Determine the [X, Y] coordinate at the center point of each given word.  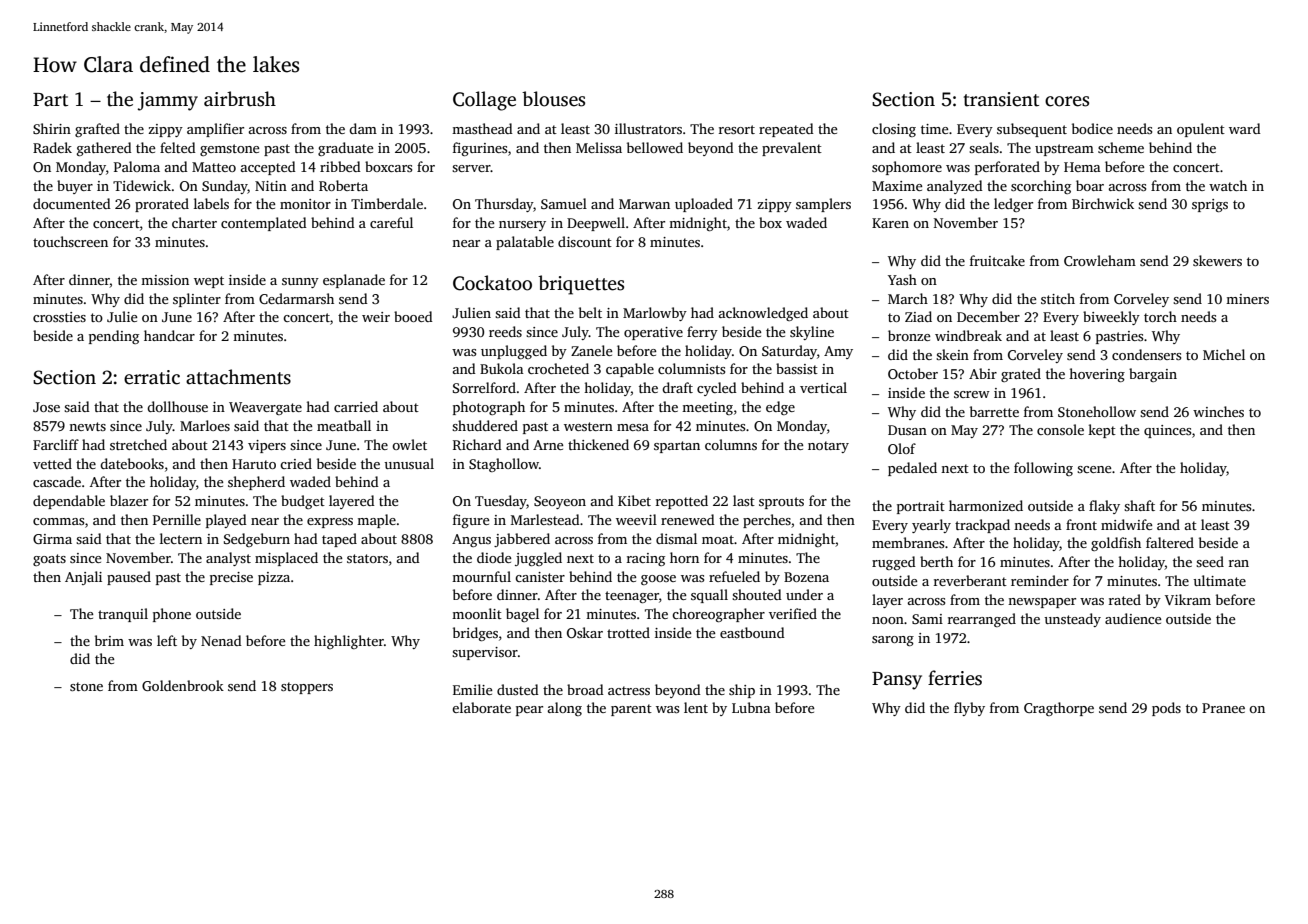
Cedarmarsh [296, 298]
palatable [525, 243]
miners [1247, 299]
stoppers [307, 688]
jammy [167, 101]
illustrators [648, 128]
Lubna [751, 707]
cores [1067, 101]
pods [1166, 709]
